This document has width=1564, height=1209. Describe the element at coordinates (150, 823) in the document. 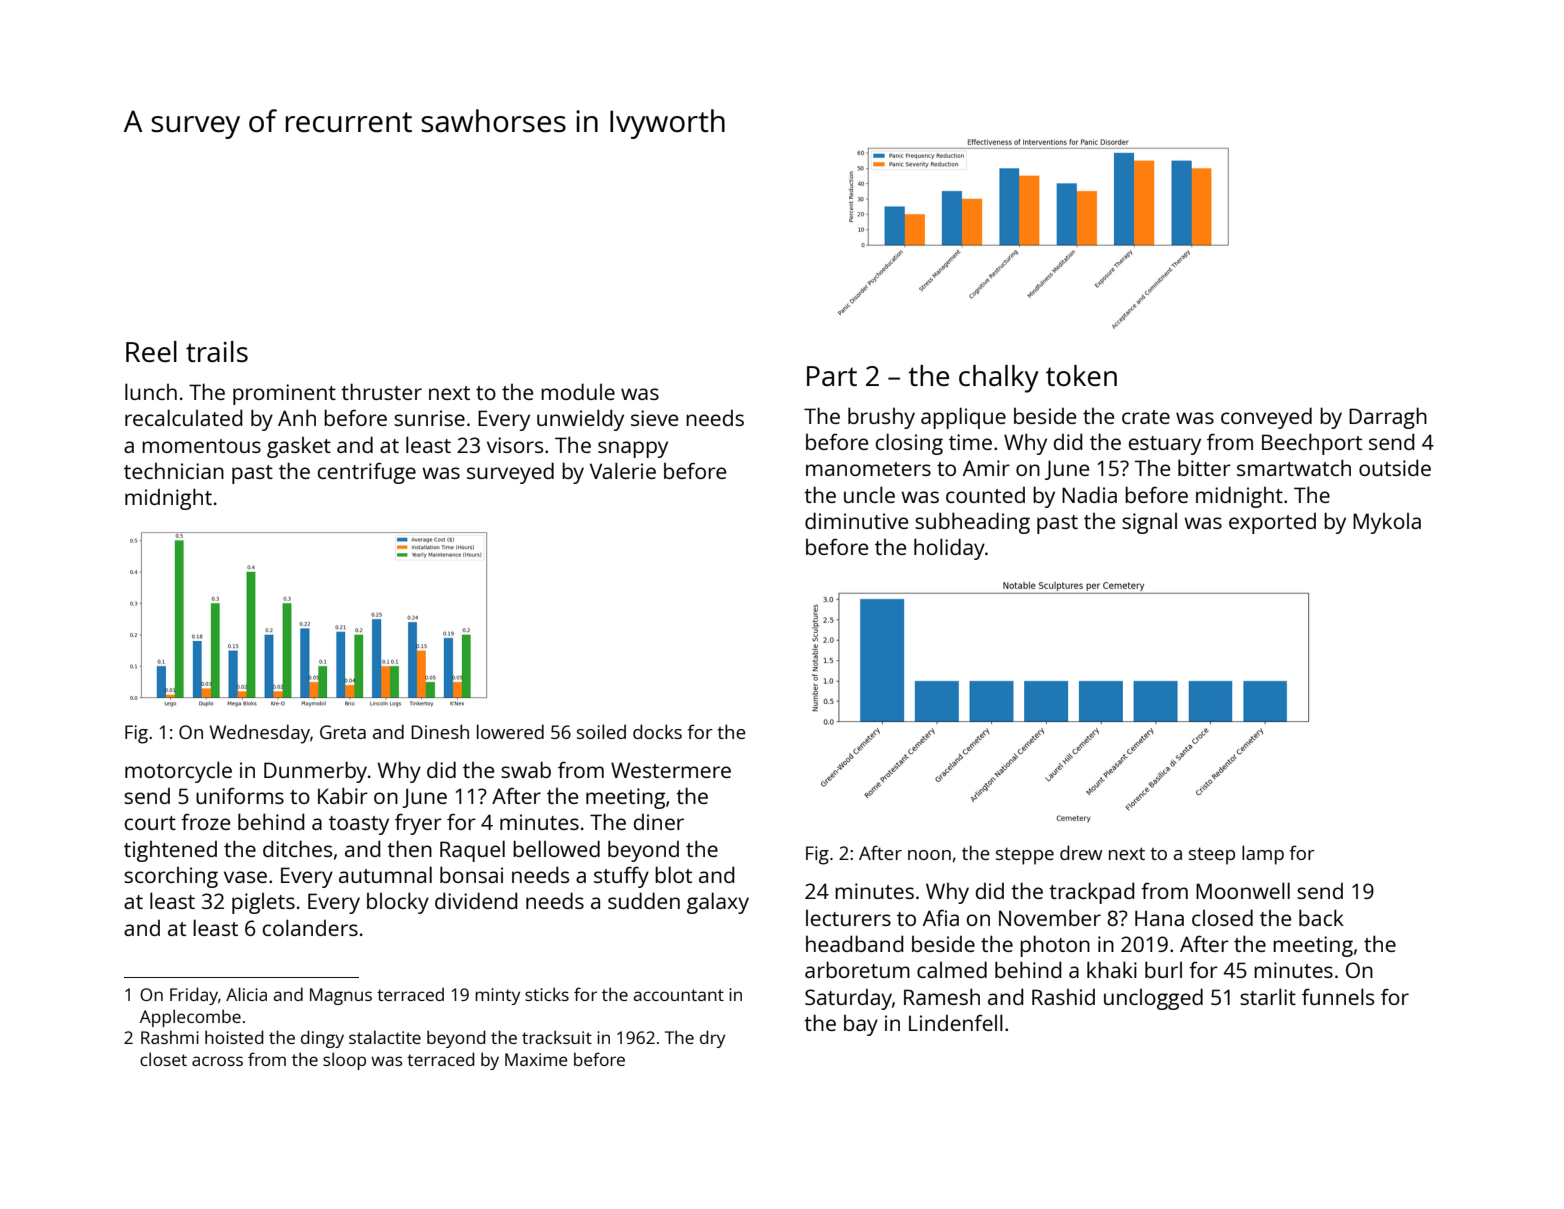

I see `court` at that location.
